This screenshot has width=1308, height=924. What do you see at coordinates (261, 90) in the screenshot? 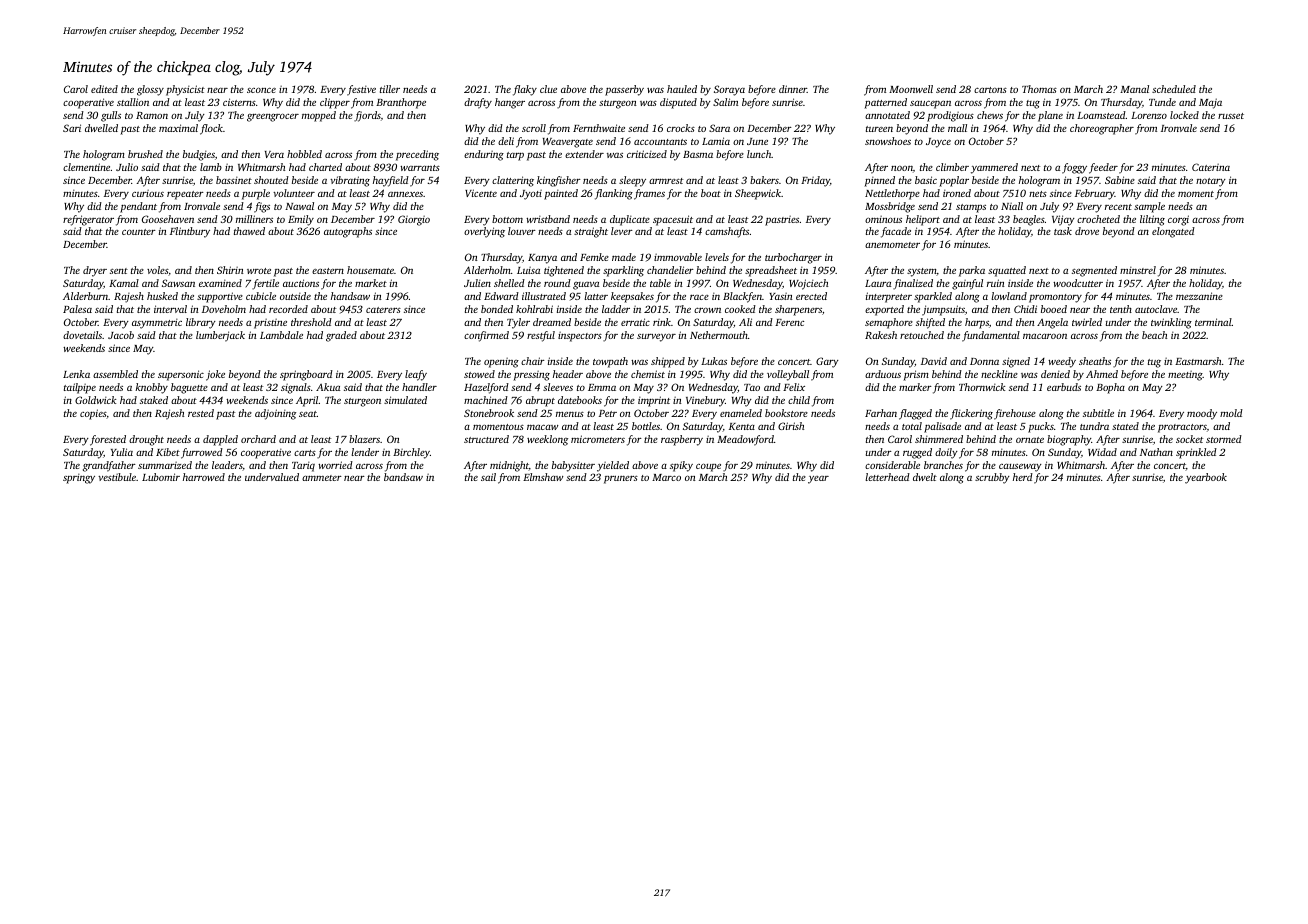
I see `sconce` at bounding box center [261, 90].
